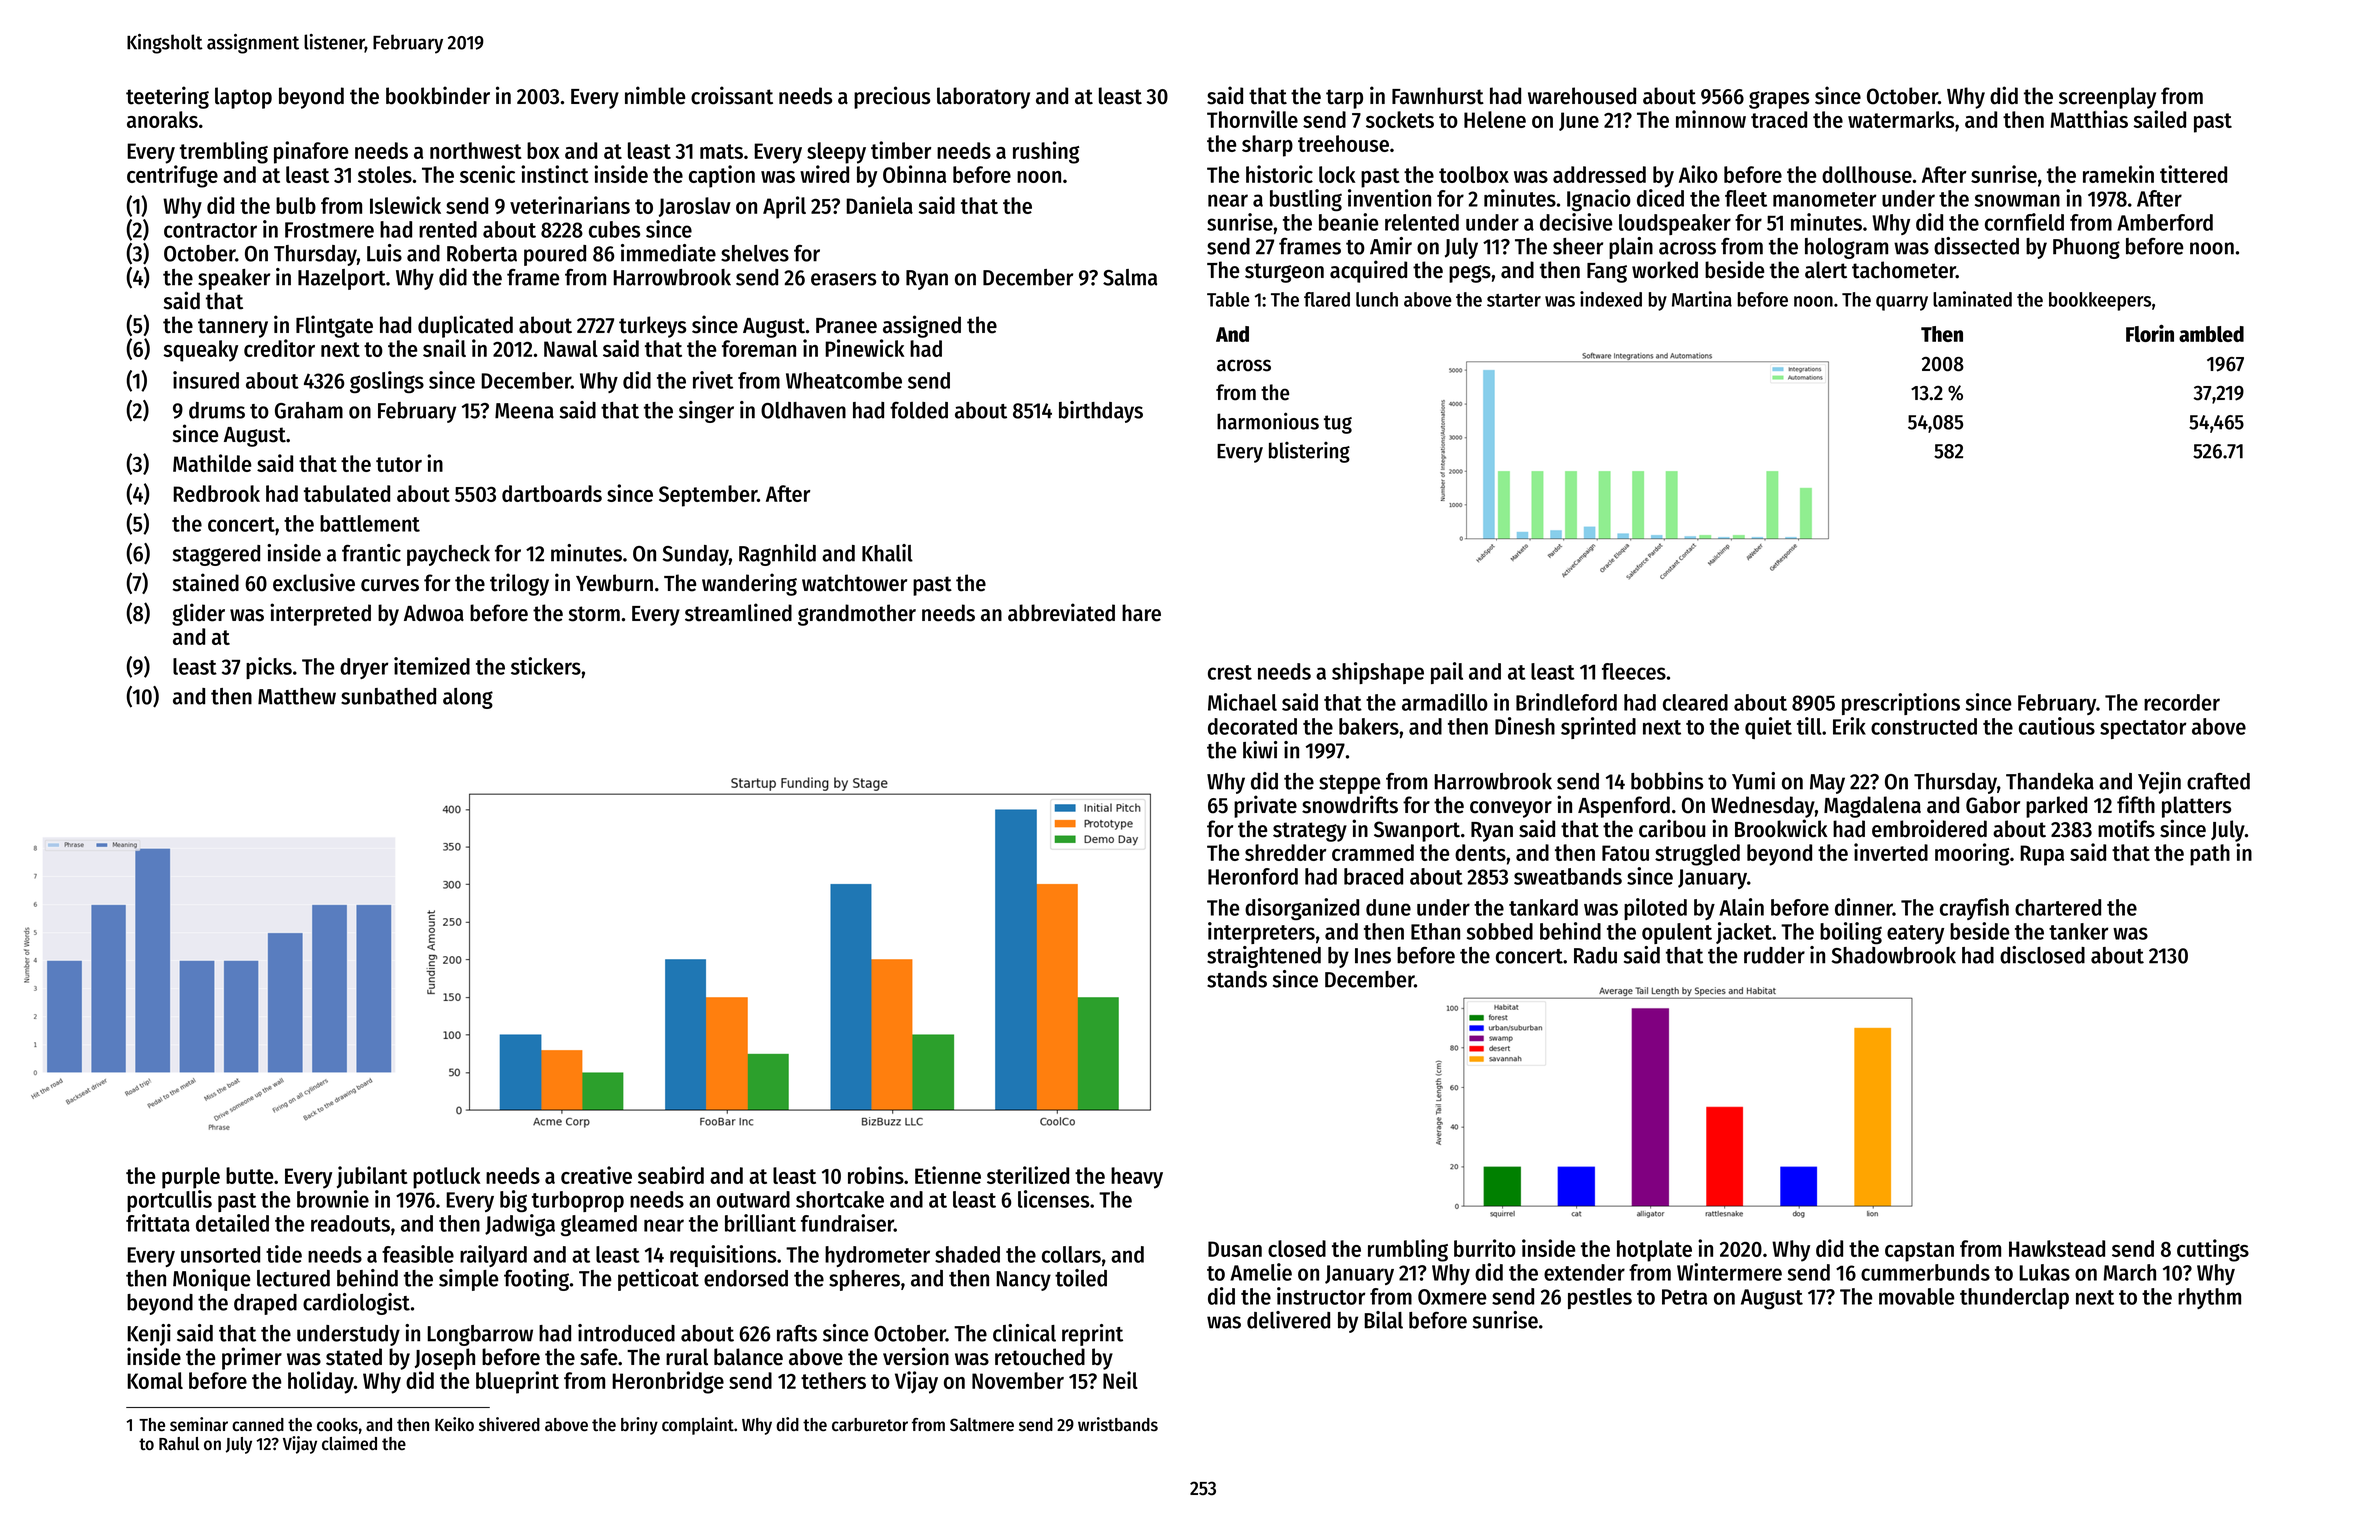  I want to click on Flintgate, so click(334, 326).
